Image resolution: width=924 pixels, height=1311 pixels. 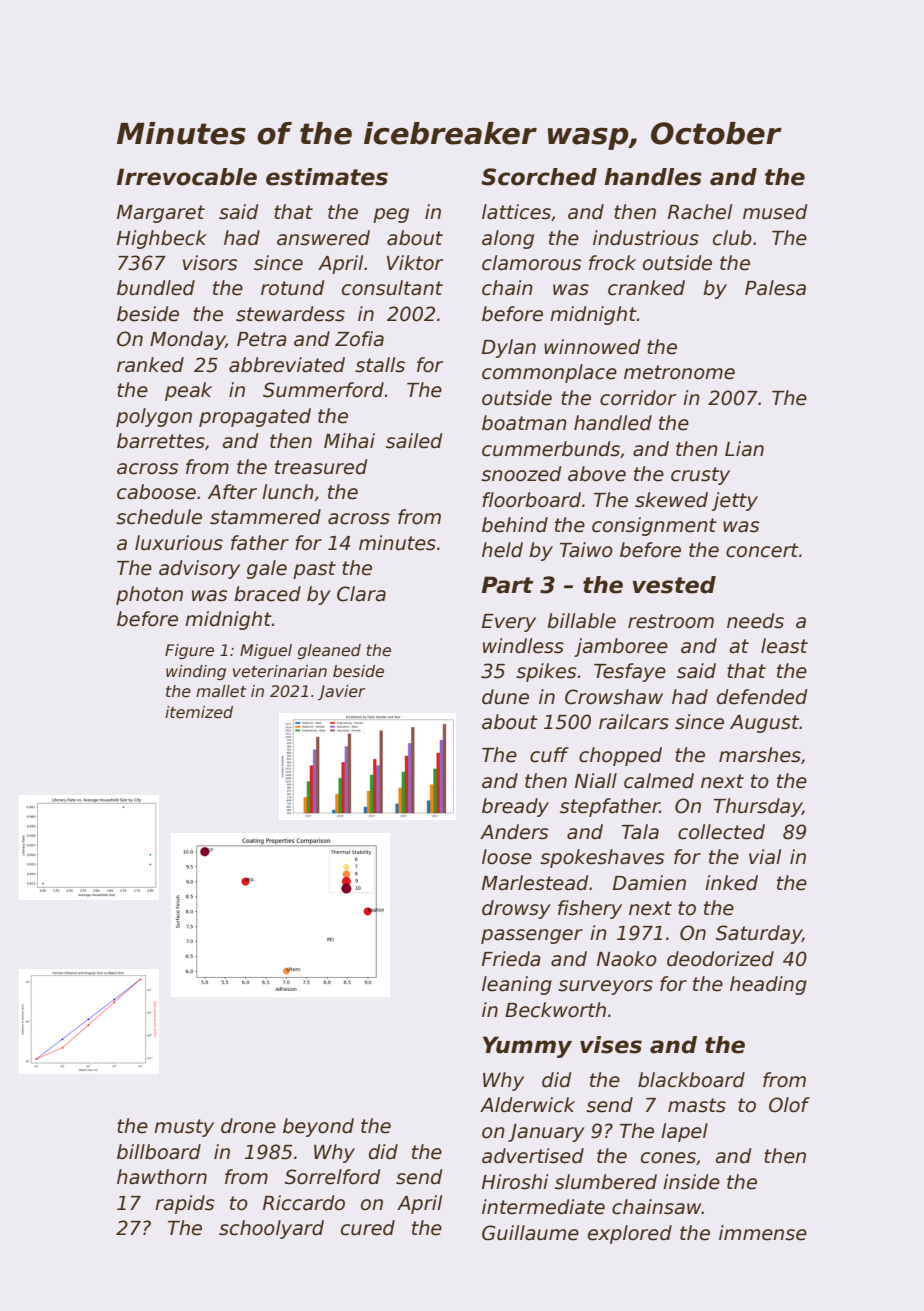 What do you see at coordinates (156, 288) in the document?
I see `bundled` at bounding box center [156, 288].
